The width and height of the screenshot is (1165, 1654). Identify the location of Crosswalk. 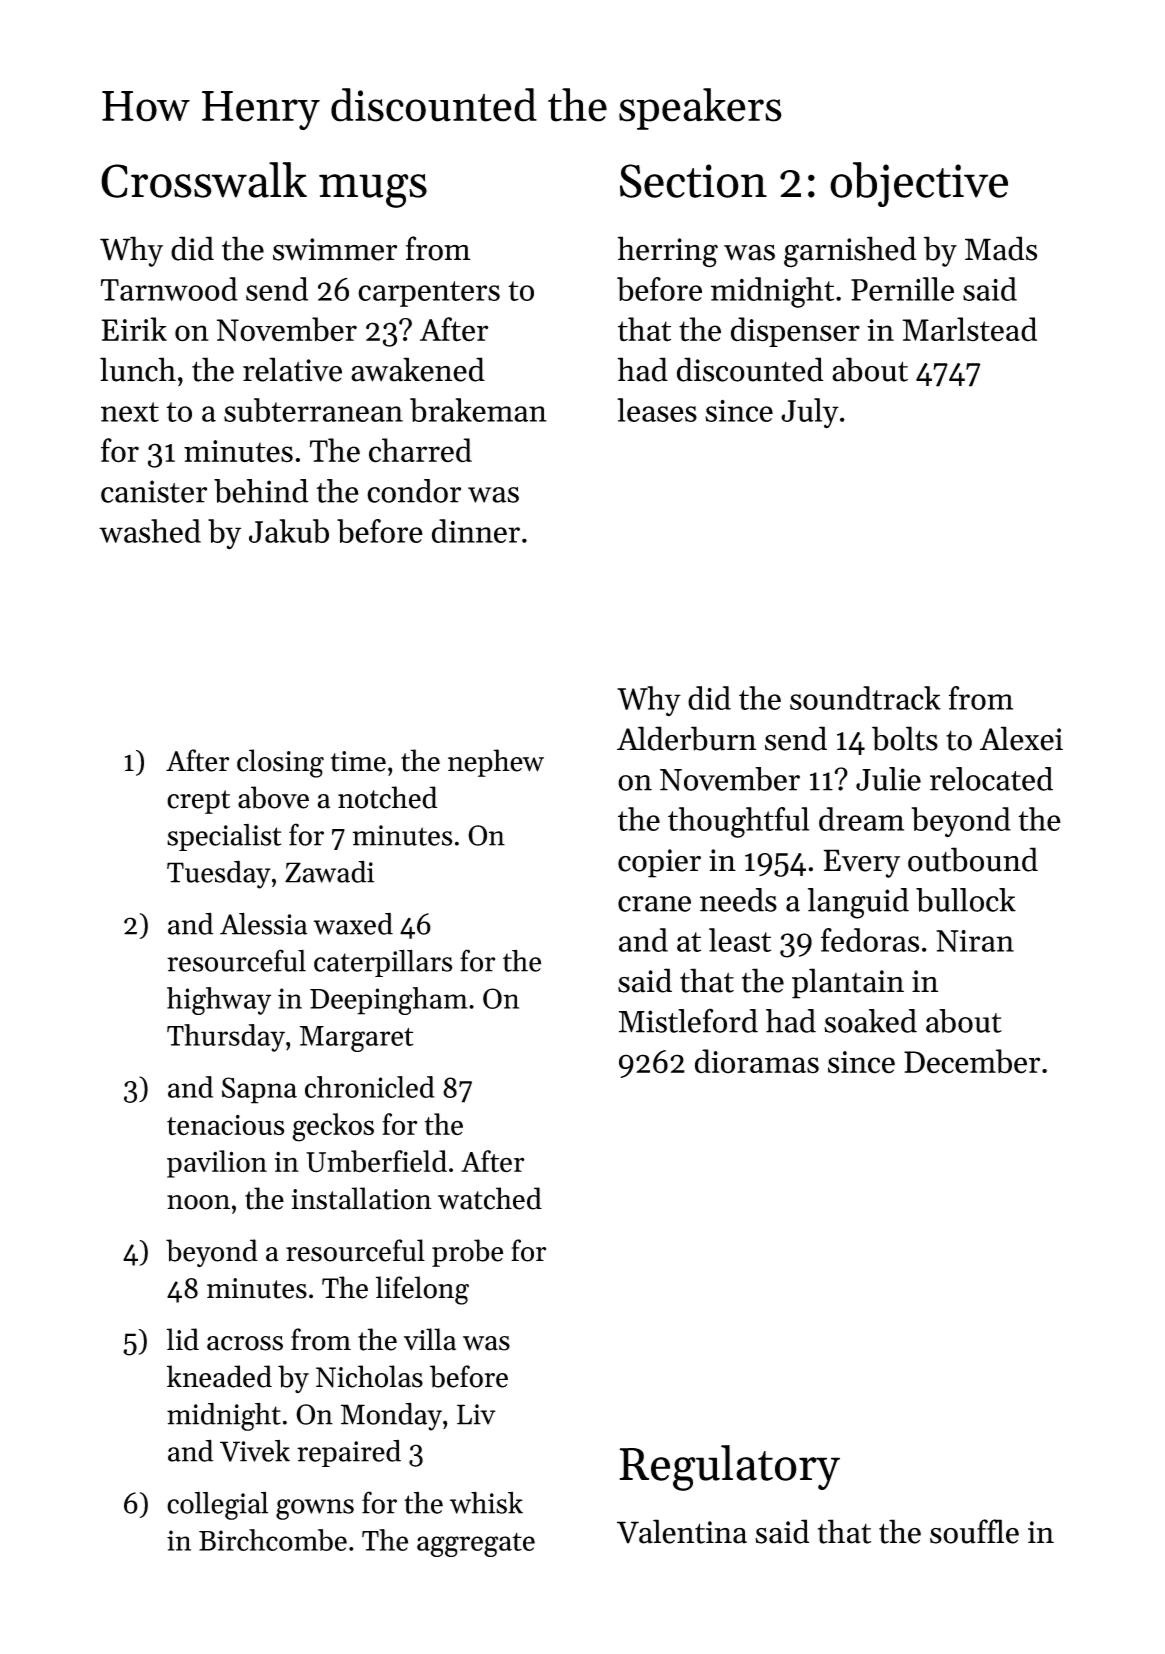
(204, 180).
